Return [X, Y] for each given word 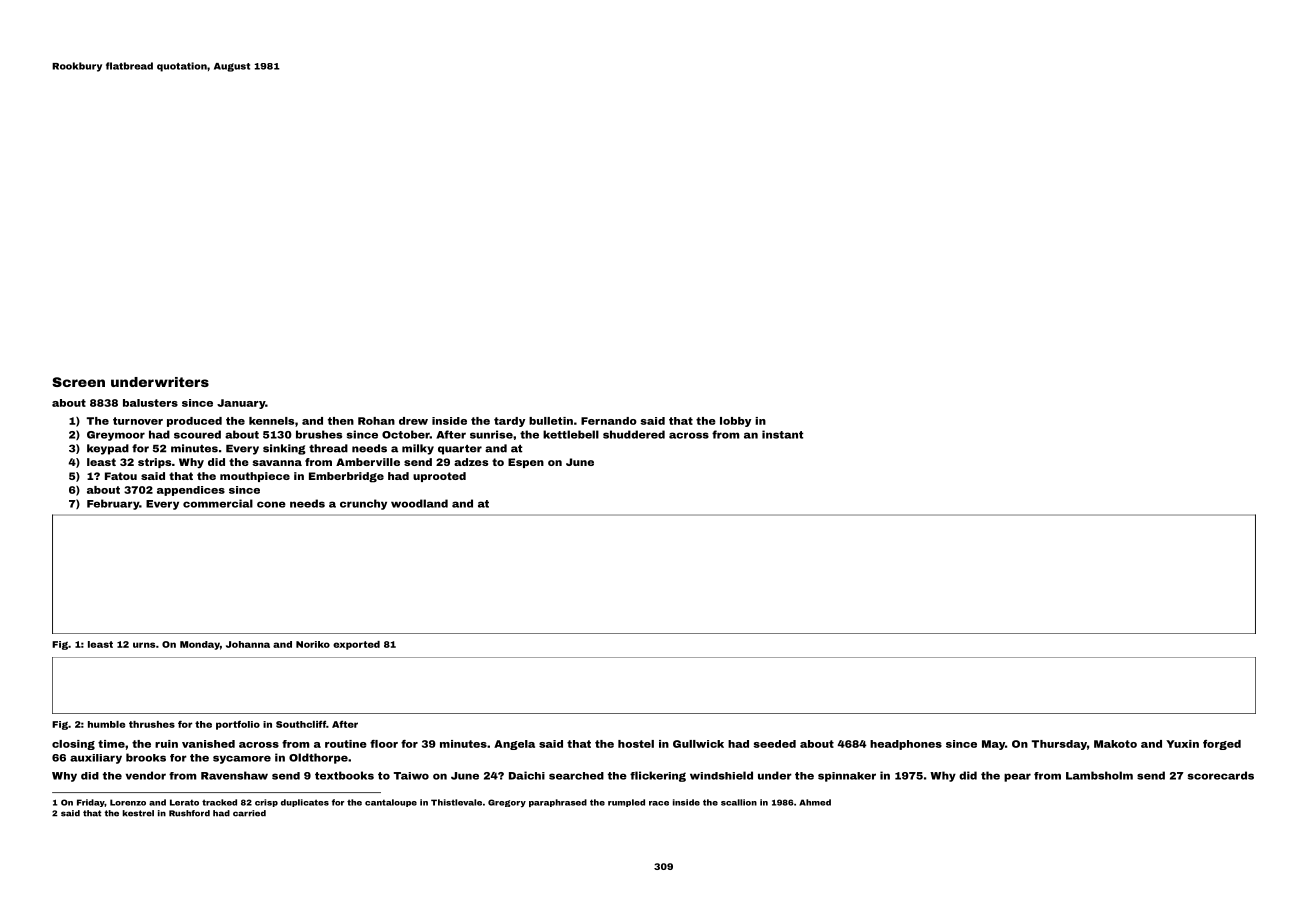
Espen [526, 463]
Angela [514, 745]
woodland [419, 503]
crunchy [363, 504]
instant [782, 434]
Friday [91, 803]
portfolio [238, 725]
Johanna [248, 644]
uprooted [439, 477]
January [241, 404]
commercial [218, 503]
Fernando [609, 421]
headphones [906, 745]
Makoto [1115, 744]
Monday [200, 645]
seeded [774, 744]
